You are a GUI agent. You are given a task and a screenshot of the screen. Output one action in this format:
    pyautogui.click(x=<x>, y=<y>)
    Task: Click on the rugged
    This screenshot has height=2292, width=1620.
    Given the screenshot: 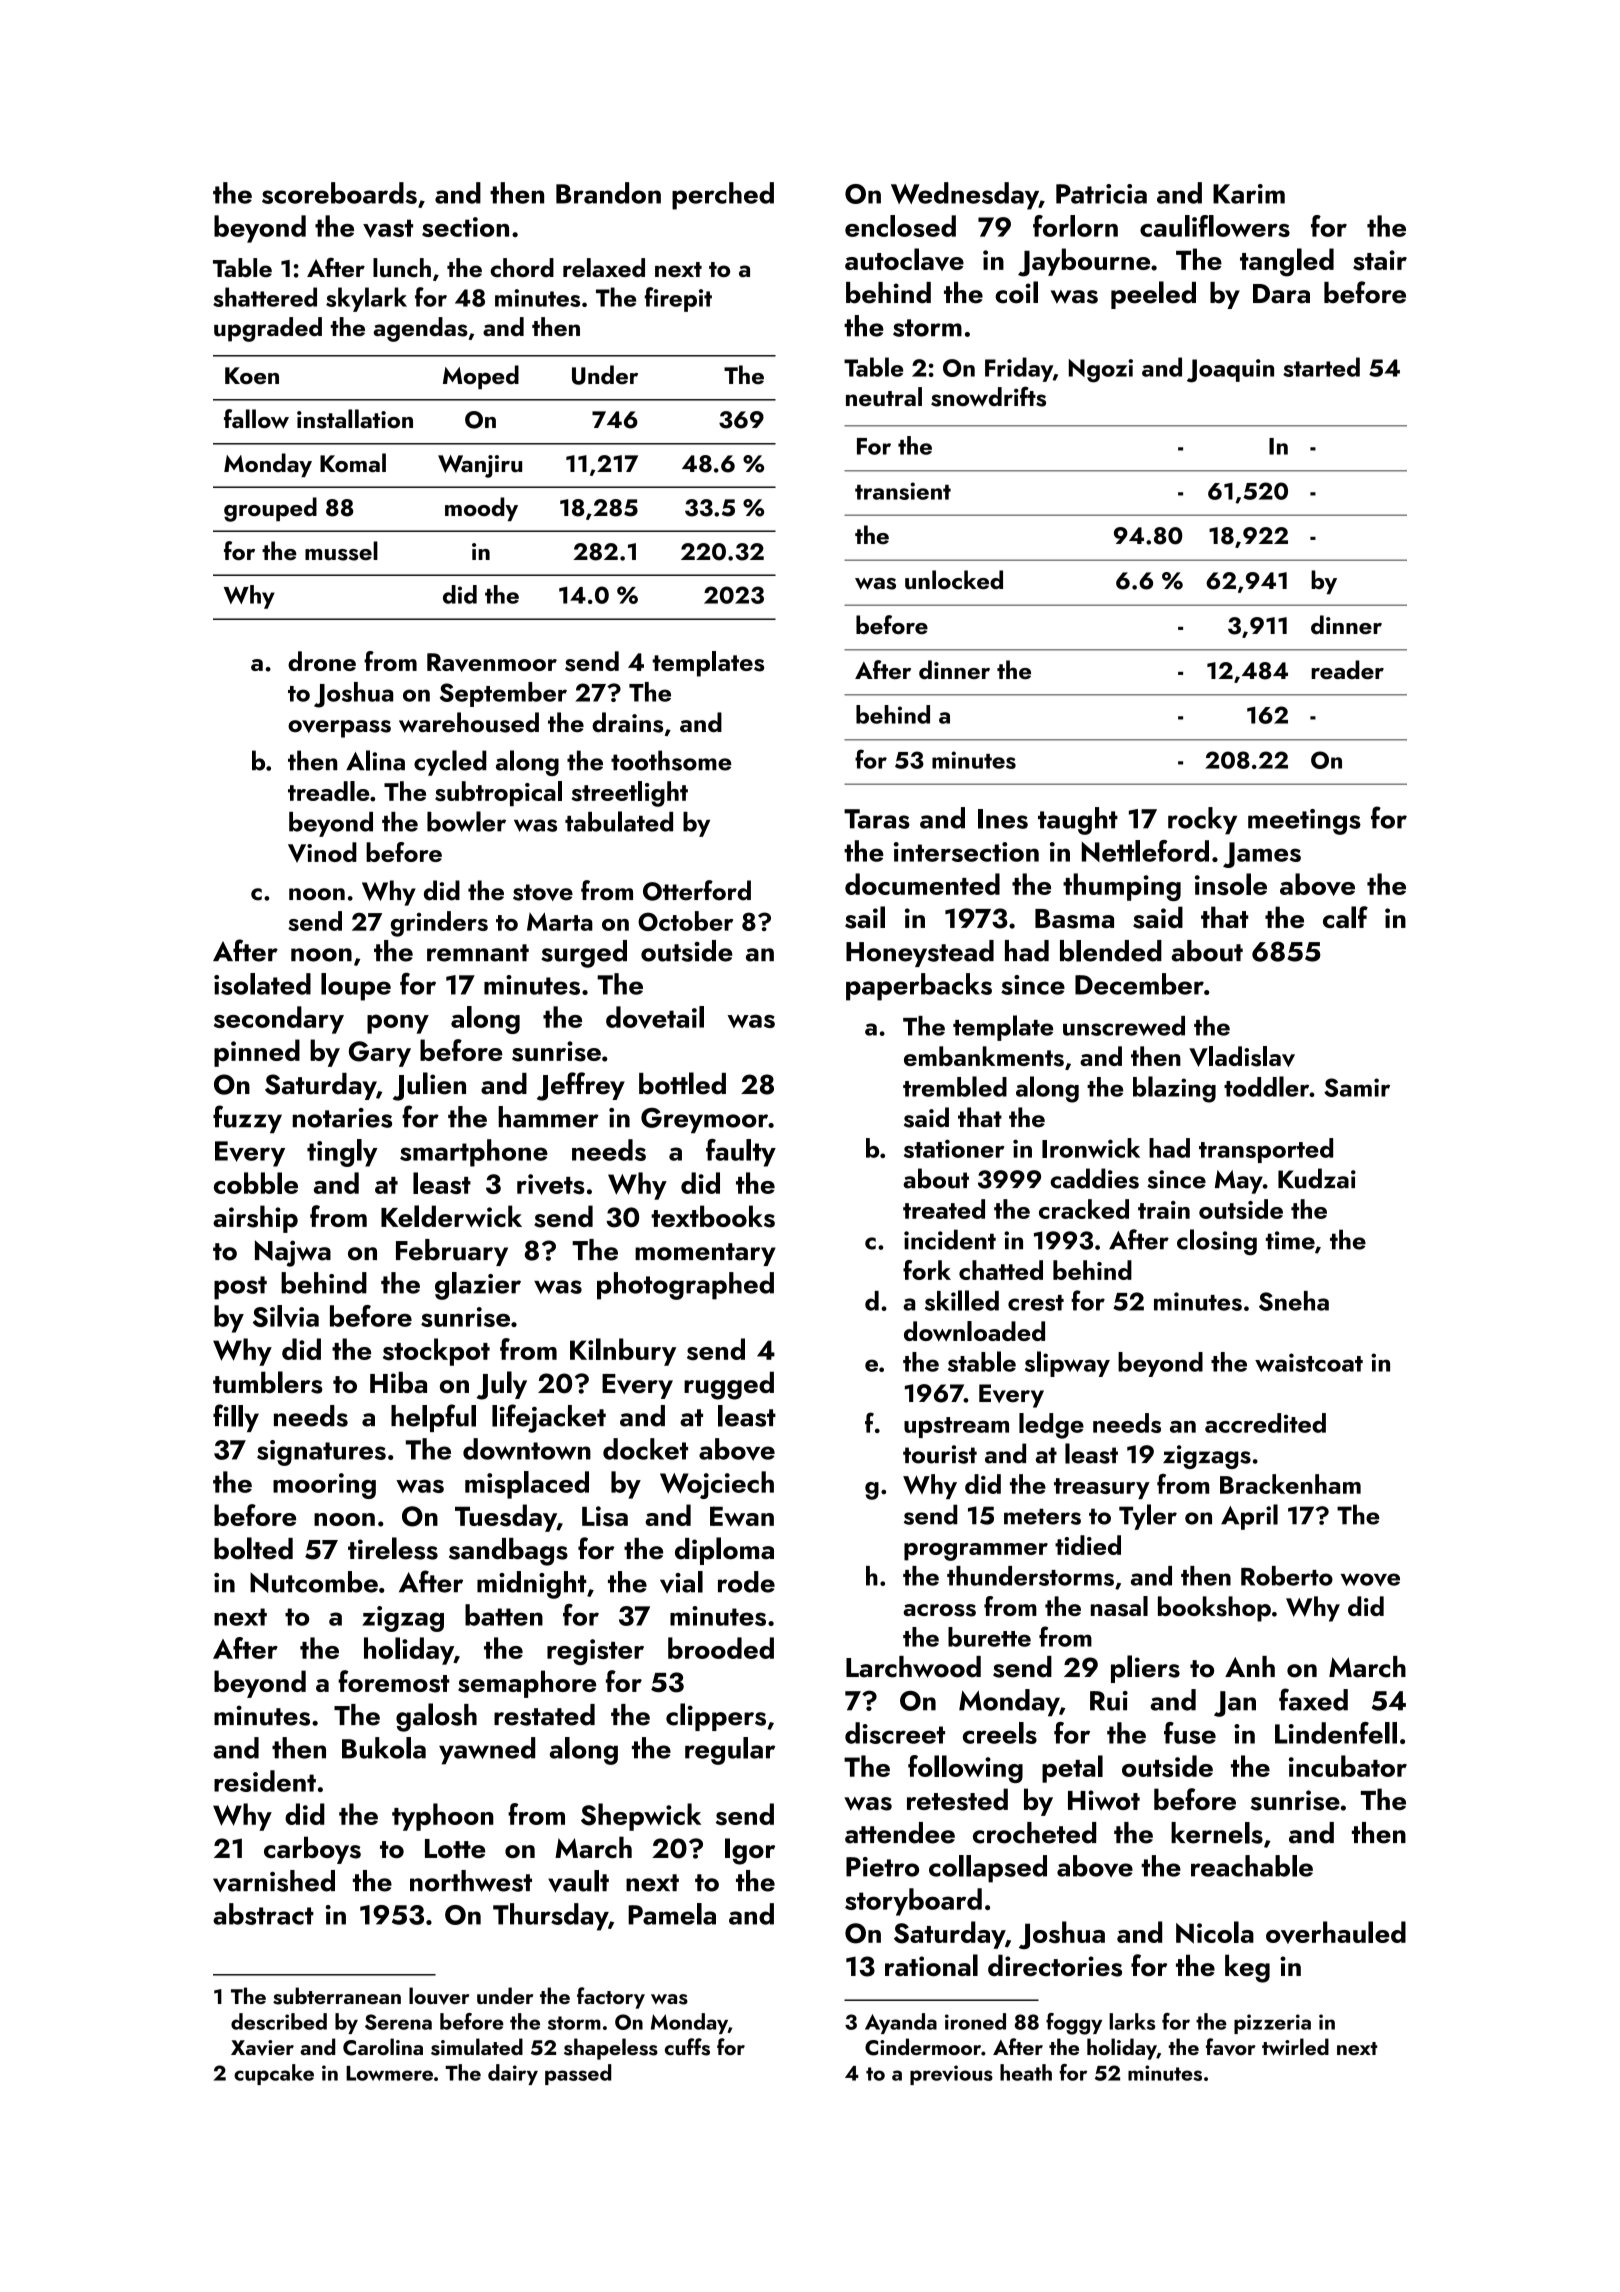 What is the action you would take?
    pyautogui.click(x=729, y=1385)
